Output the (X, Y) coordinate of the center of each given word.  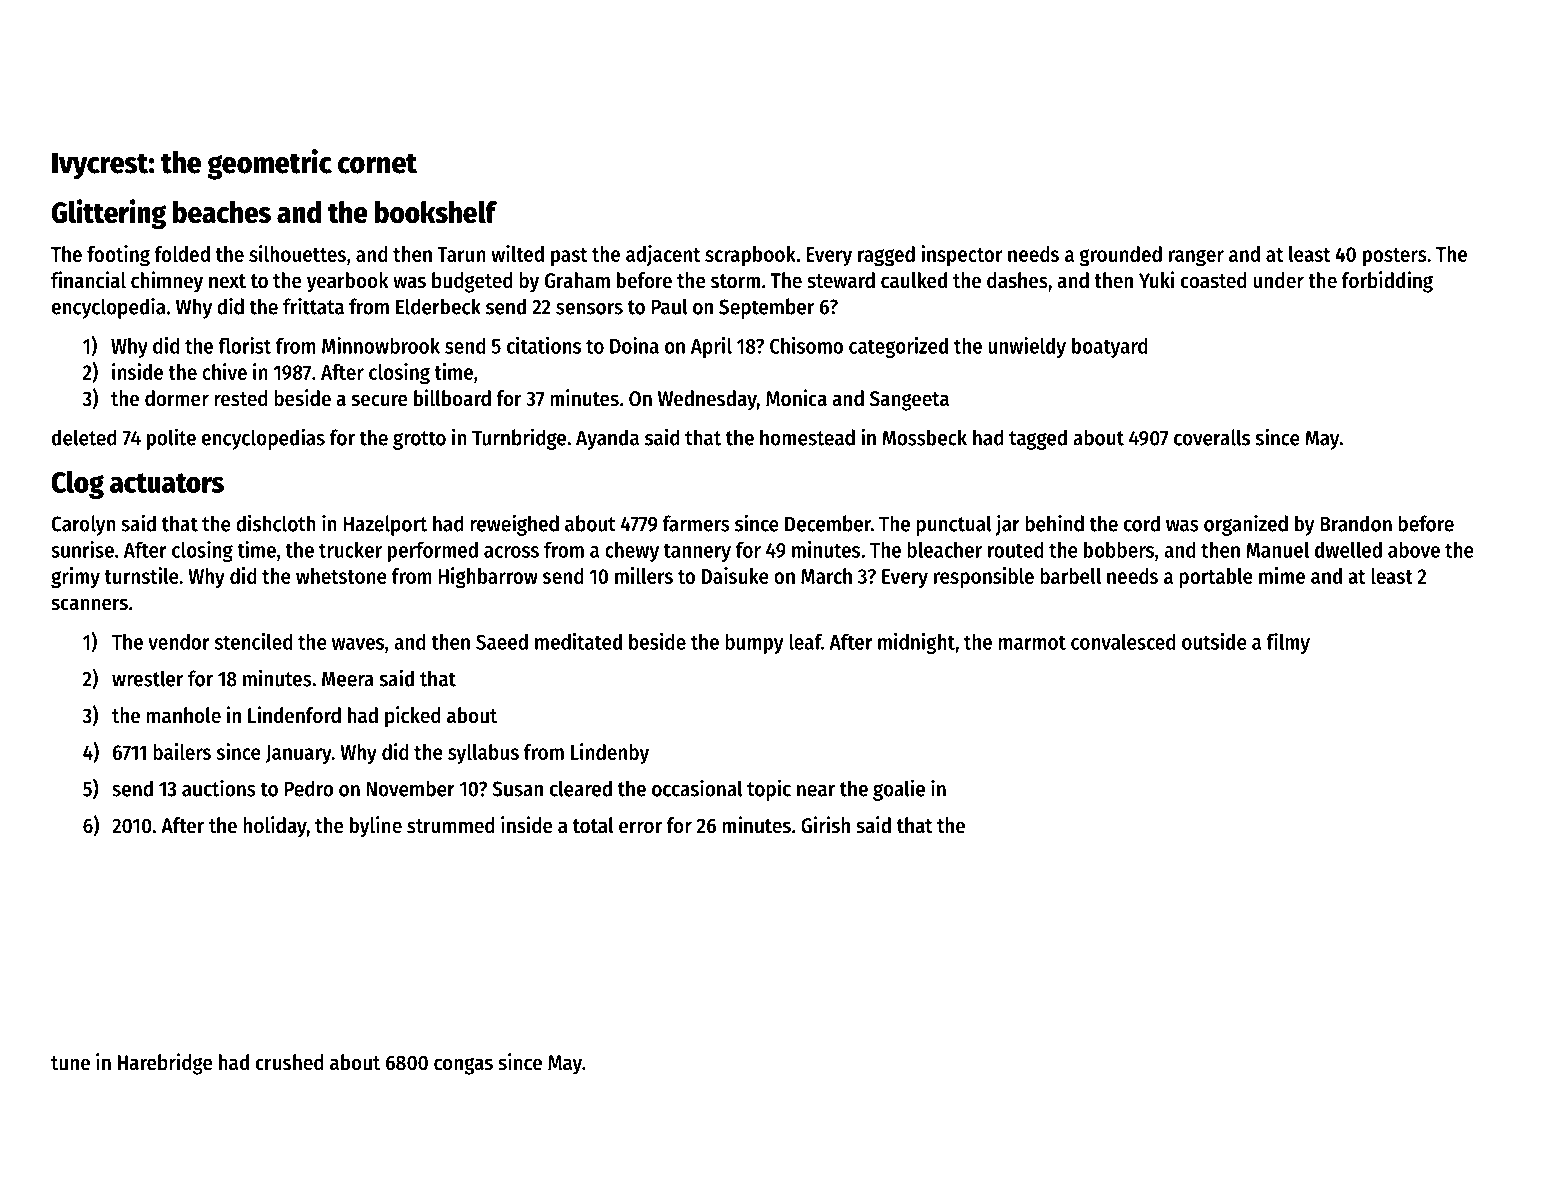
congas (463, 1066)
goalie (899, 790)
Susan (517, 789)
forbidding (1387, 282)
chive (224, 371)
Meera (348, 679)
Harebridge (165, 1064)
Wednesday (707, 400)
